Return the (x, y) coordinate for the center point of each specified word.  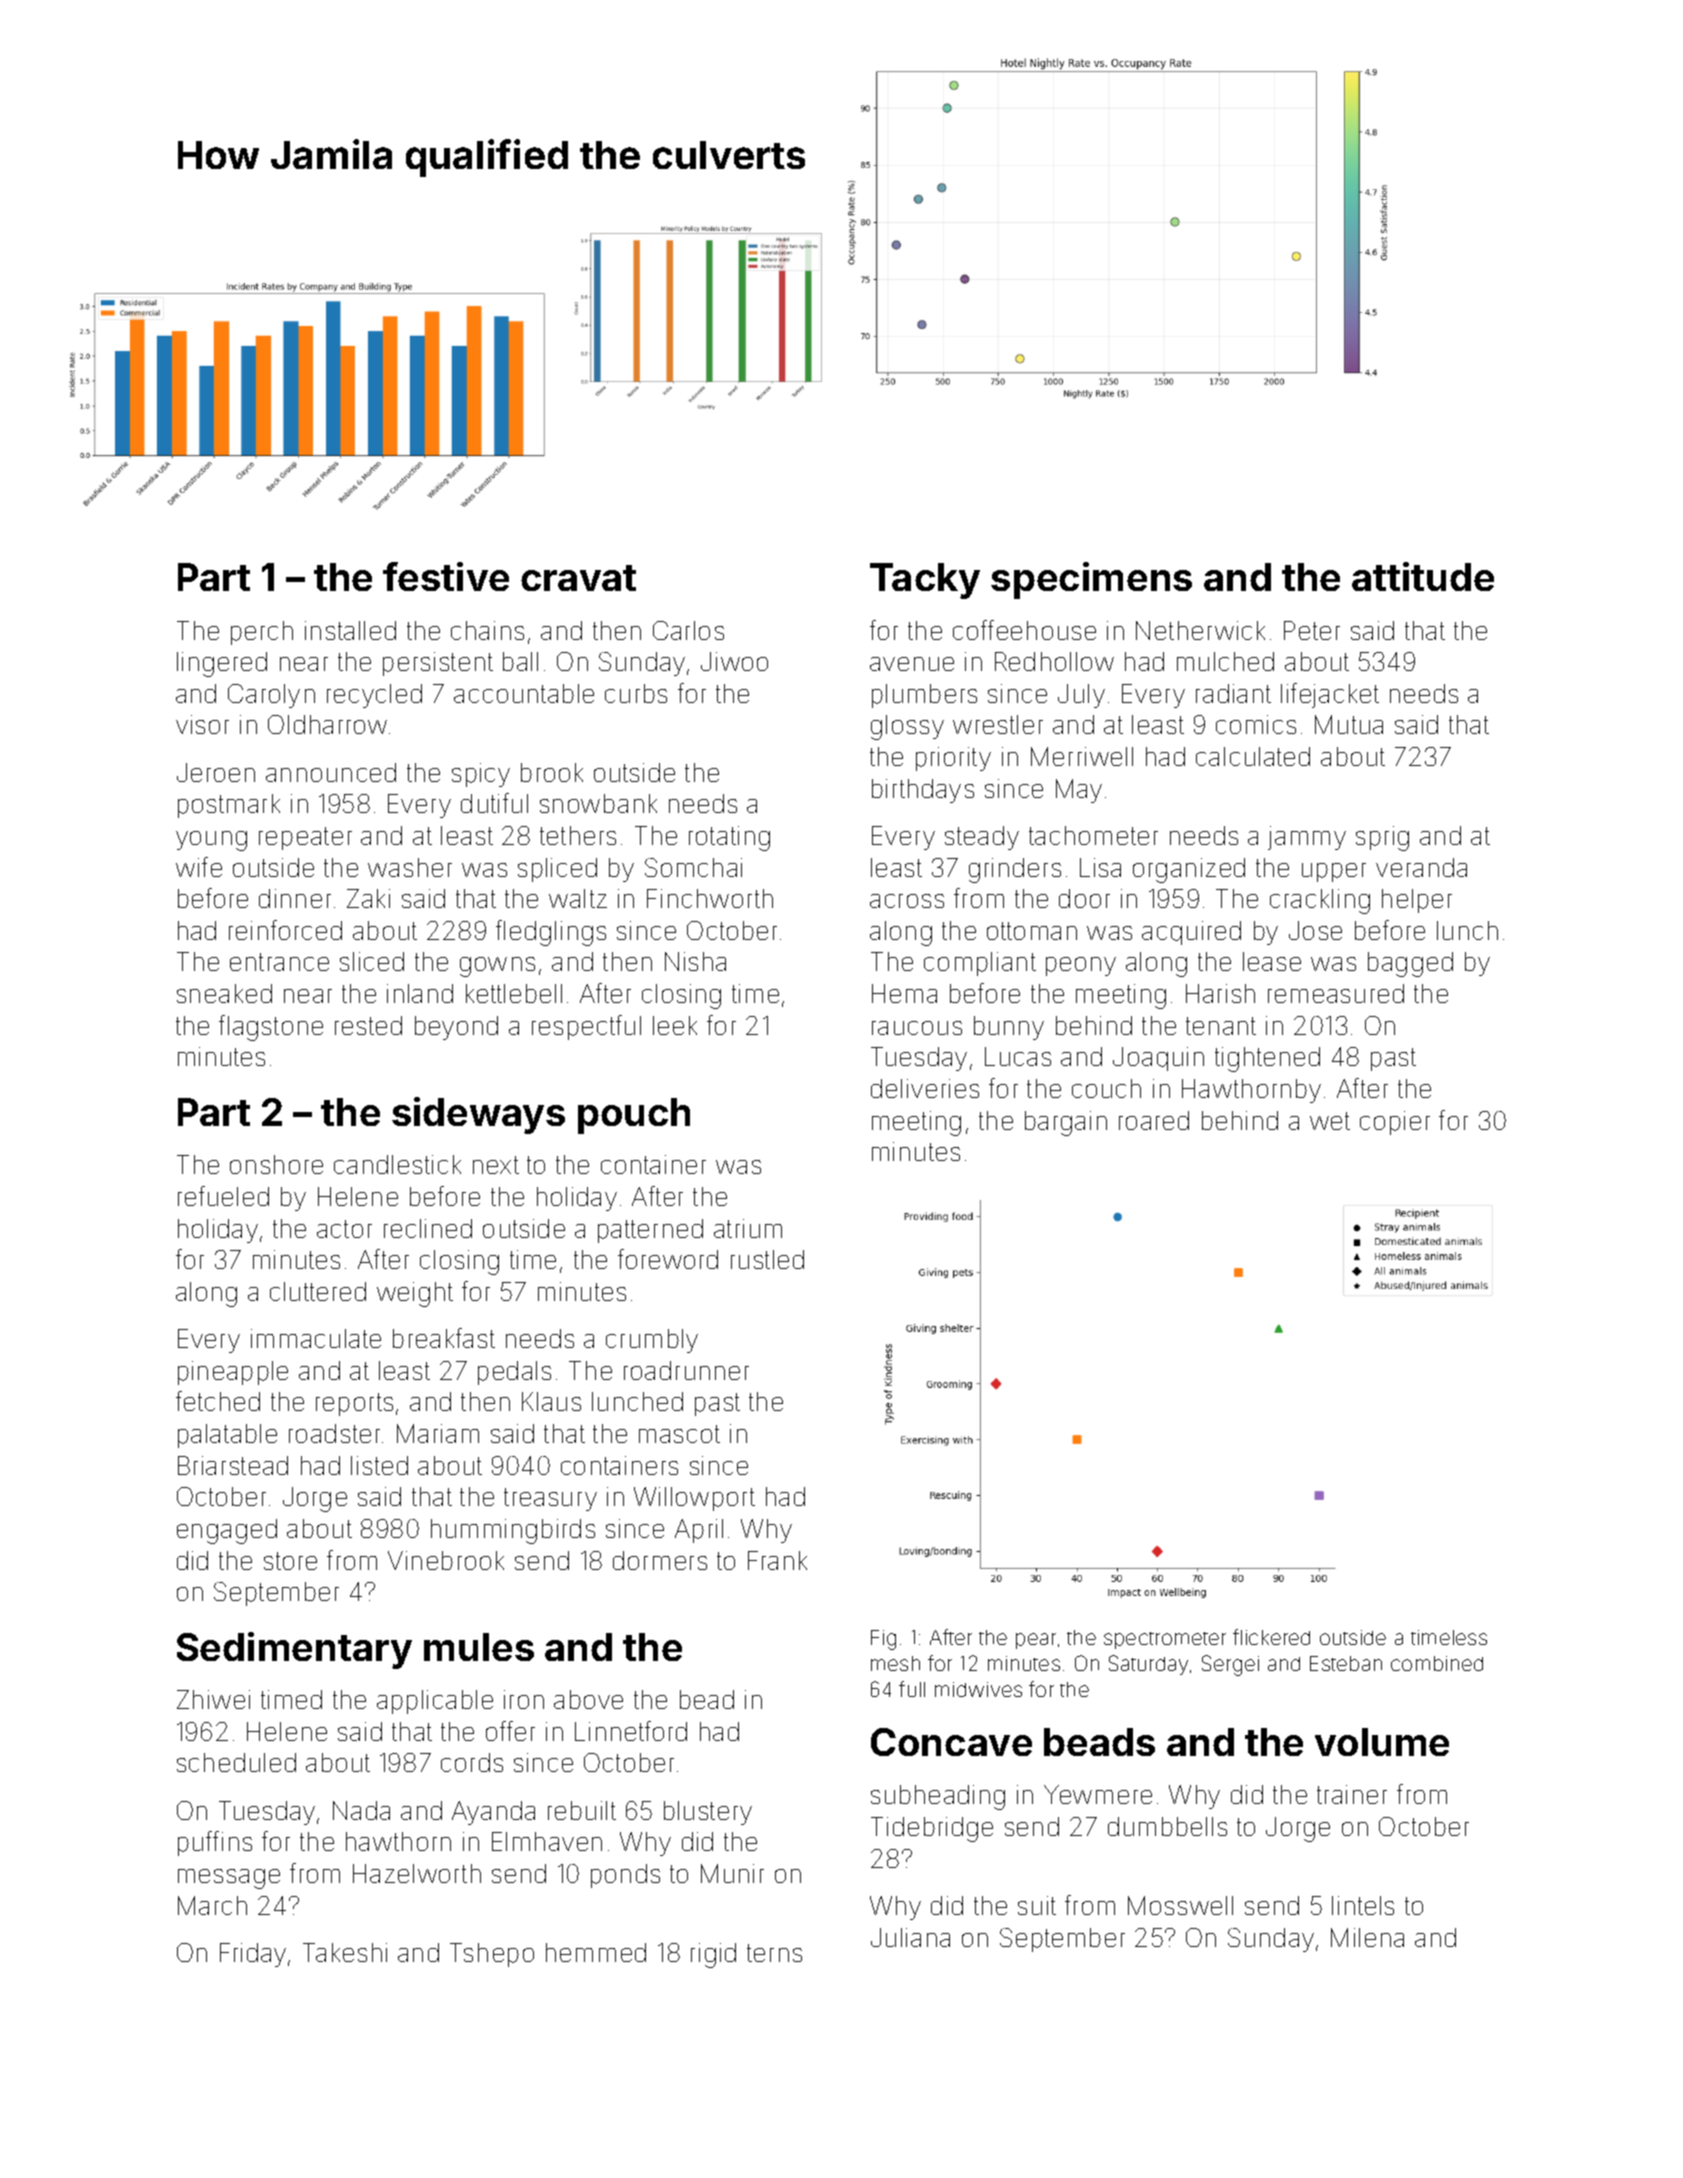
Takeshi (345, 1952)
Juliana (910, 1937)
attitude (1423, 576)
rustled (767, 1259)
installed (350, 630)
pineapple (233, 1373)
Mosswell (1180, 1905)
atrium (748, 1228)
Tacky (925, 581)
